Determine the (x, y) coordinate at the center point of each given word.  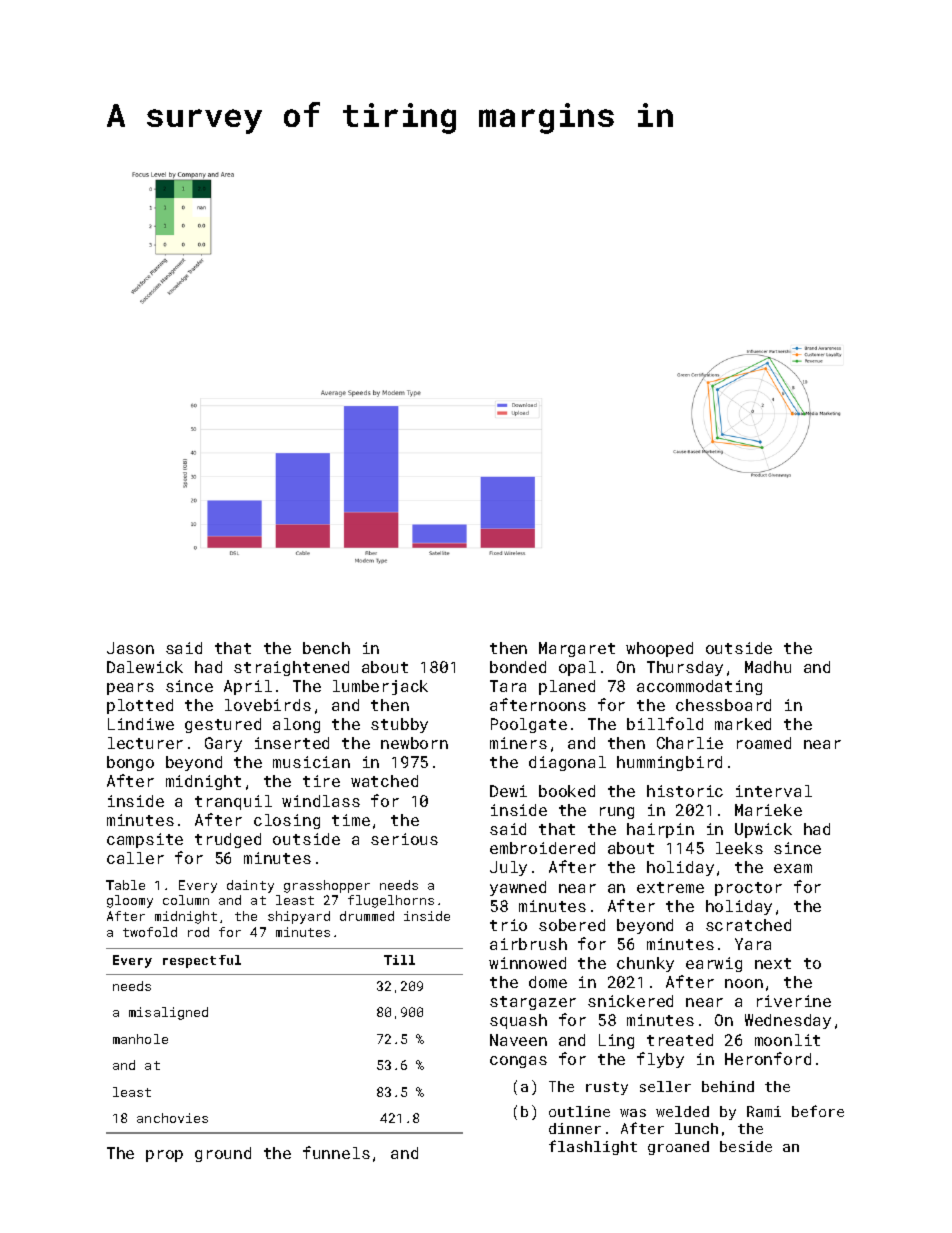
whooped (659, 649)
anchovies (172, 1118)
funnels (336, 1152)
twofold (150, 932)
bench (326, 648)
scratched (748, 925)
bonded (518, 667)
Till (399, 960)
